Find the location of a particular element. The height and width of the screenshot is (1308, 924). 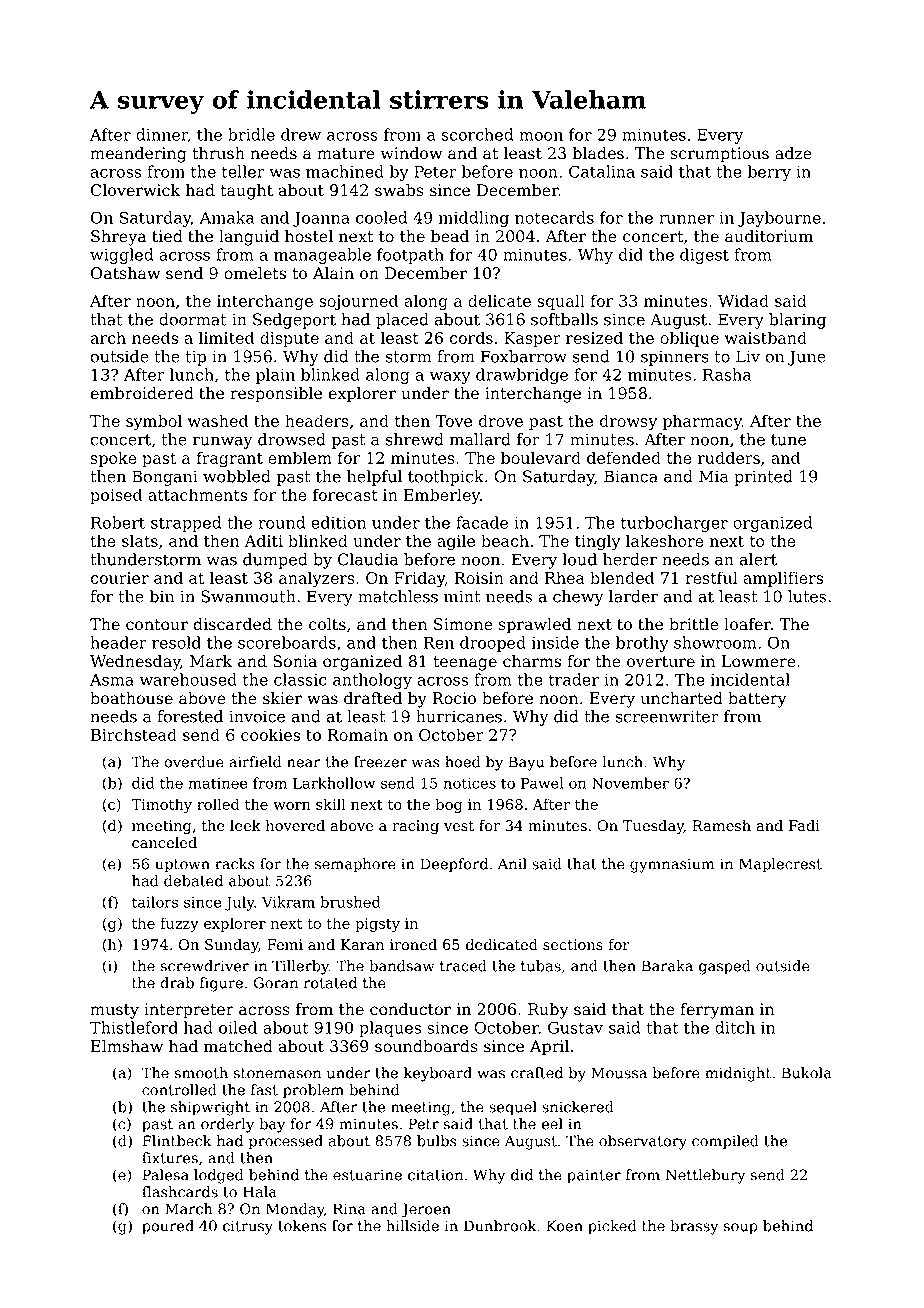

dinner is located at coordinates (162, 135).
